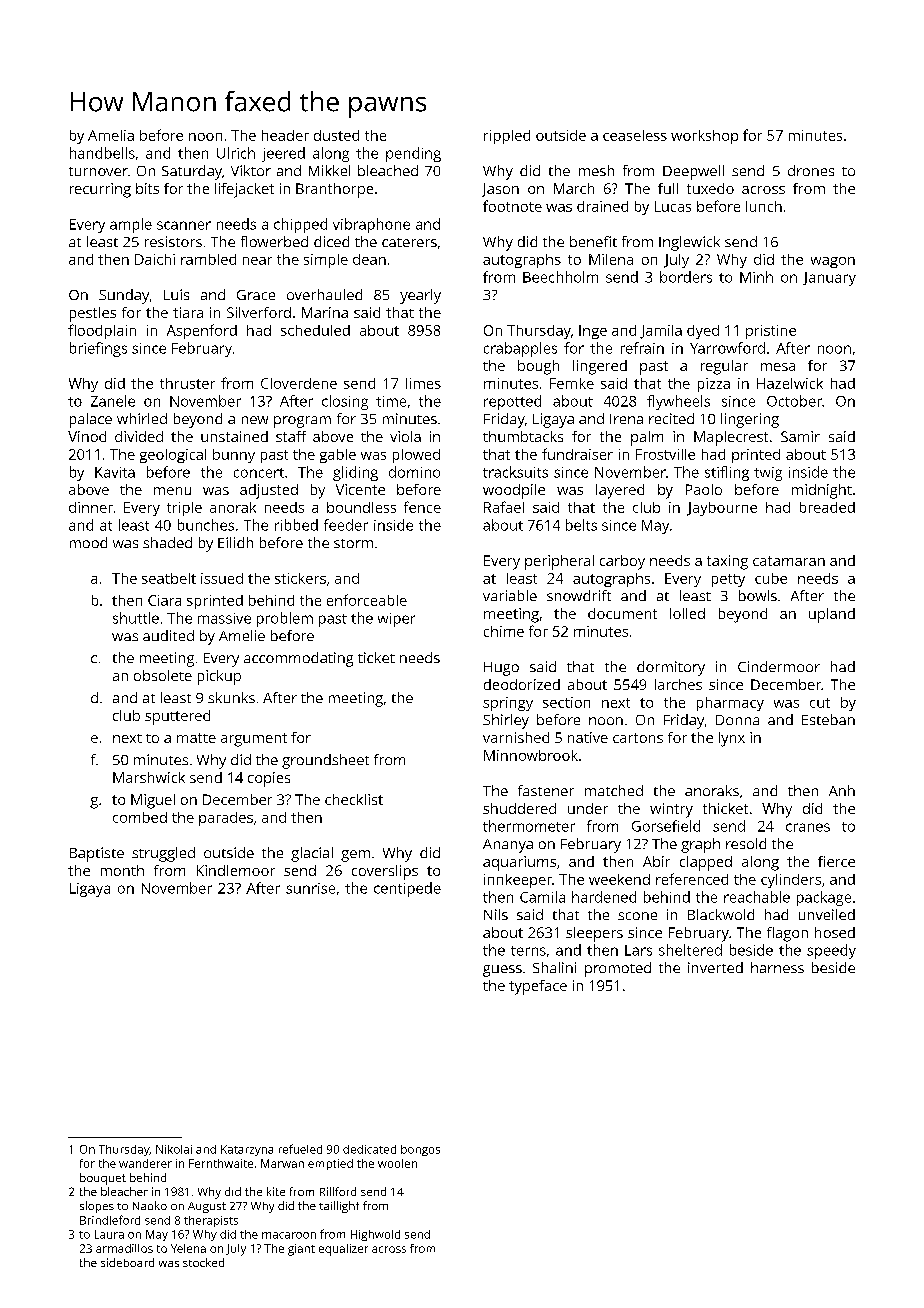  I want to click on parades, so click(226, 819).
